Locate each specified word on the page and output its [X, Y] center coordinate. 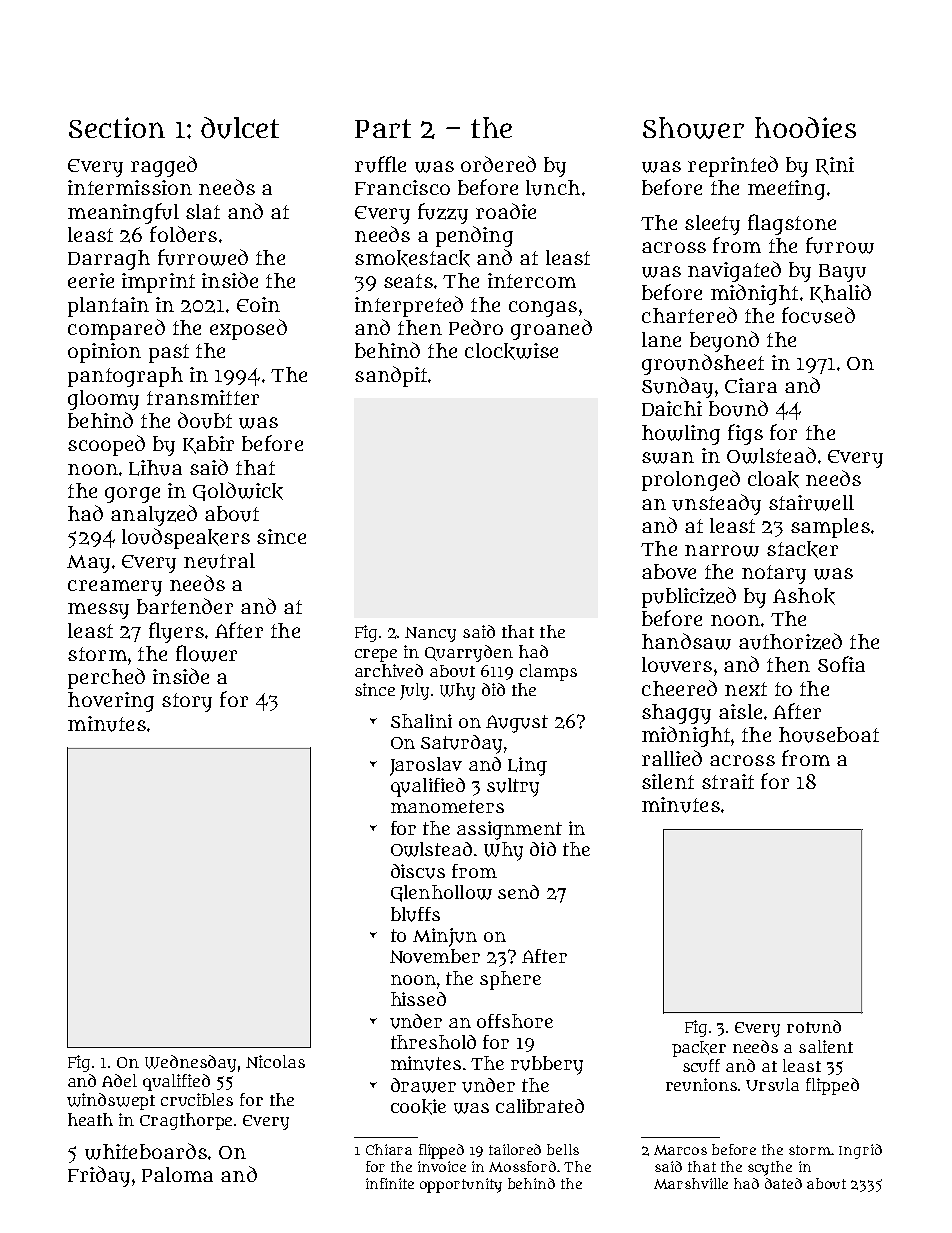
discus [418, 871]
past [169, 353]
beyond [724, 341]
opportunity [461, 1185]
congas [543, 309]
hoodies [805, 127]
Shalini [421, 721]
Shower [693, 128]
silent [668, 781]
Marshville [691, 1183]
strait [728, 781]
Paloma [177, 1174]
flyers [176, 632]
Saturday [461, 744]
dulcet [240, 128]
